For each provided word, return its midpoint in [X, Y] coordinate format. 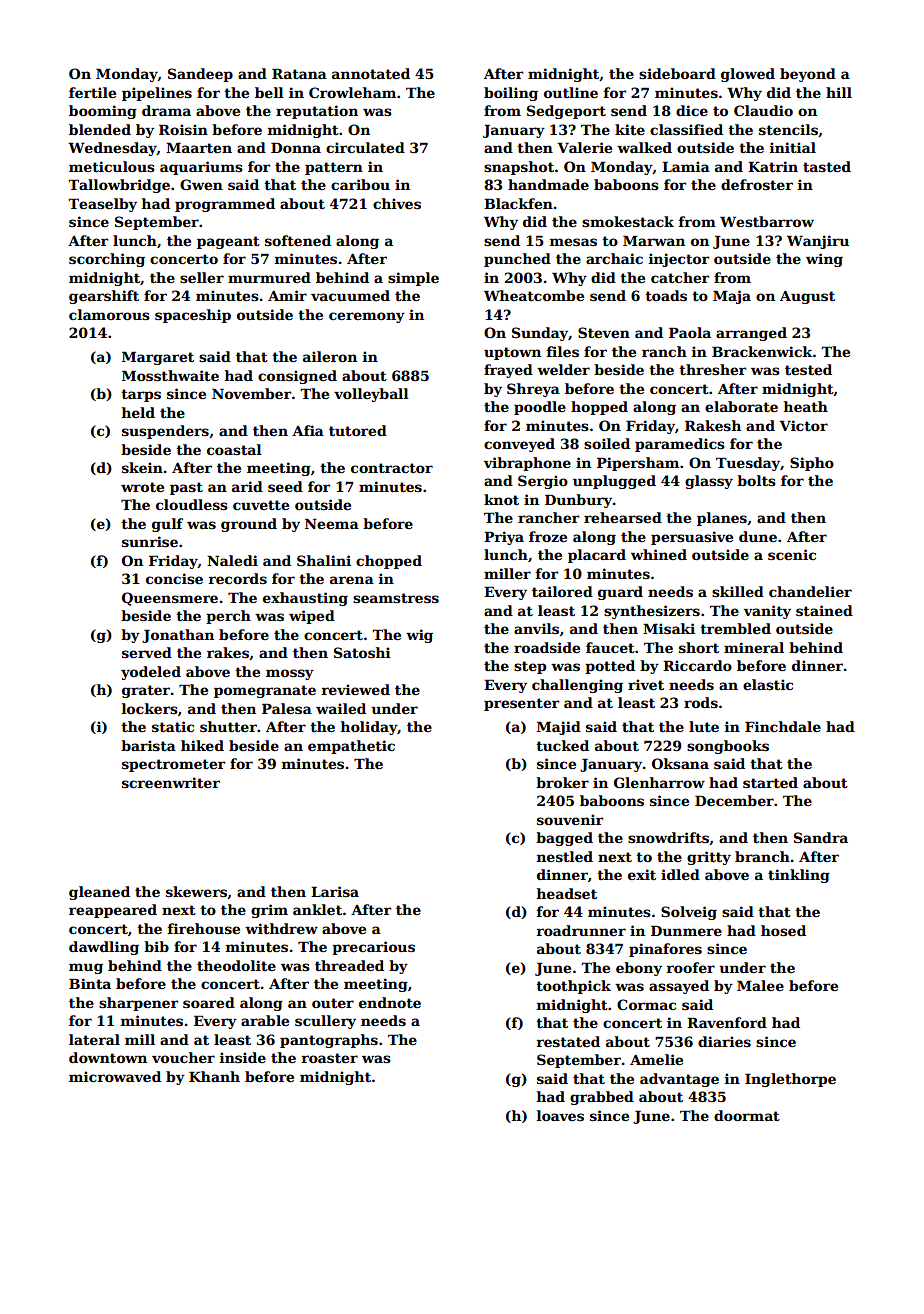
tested [808, 369]
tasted [827, 166]
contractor [392, 468]
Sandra [821, 837]
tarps [141, 395]
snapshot [519, 168]
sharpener [138, 1004]
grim [269, 911]
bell [269, 92]
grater [146, 691]
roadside [547, 647]
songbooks [728, 747]
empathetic [351, 747]
